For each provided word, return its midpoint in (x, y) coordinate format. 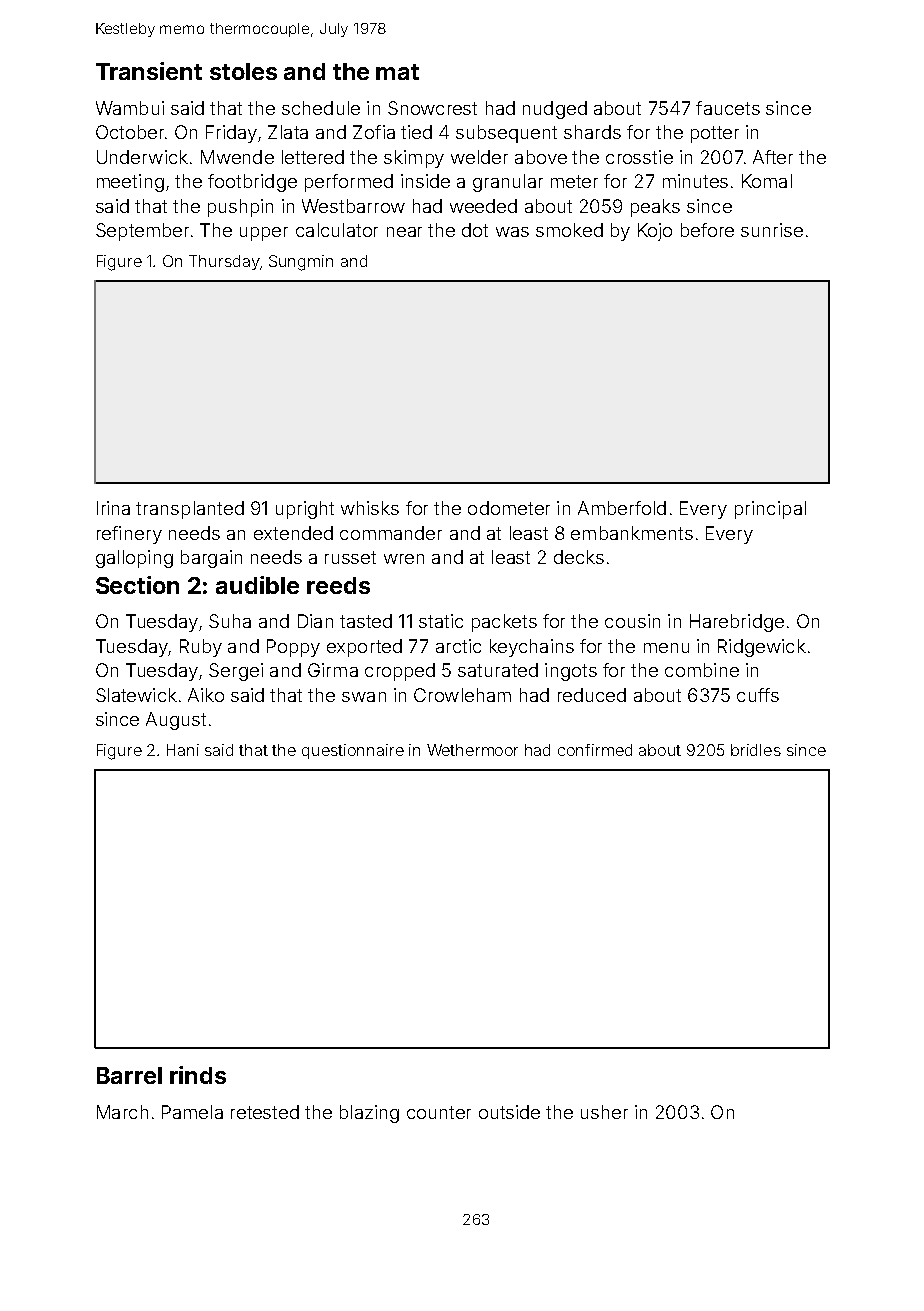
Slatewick (136, 695)
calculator (337, 230)
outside (509, 1112)
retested (265, 1112)
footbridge (252, 183)
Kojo (655, 232)
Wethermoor (472, 750)
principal (770, 510)
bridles (756, 750)
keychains (532, 648)
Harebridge (737, 623)
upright (305, 510)
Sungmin (301, 263)
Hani (183, 750)
